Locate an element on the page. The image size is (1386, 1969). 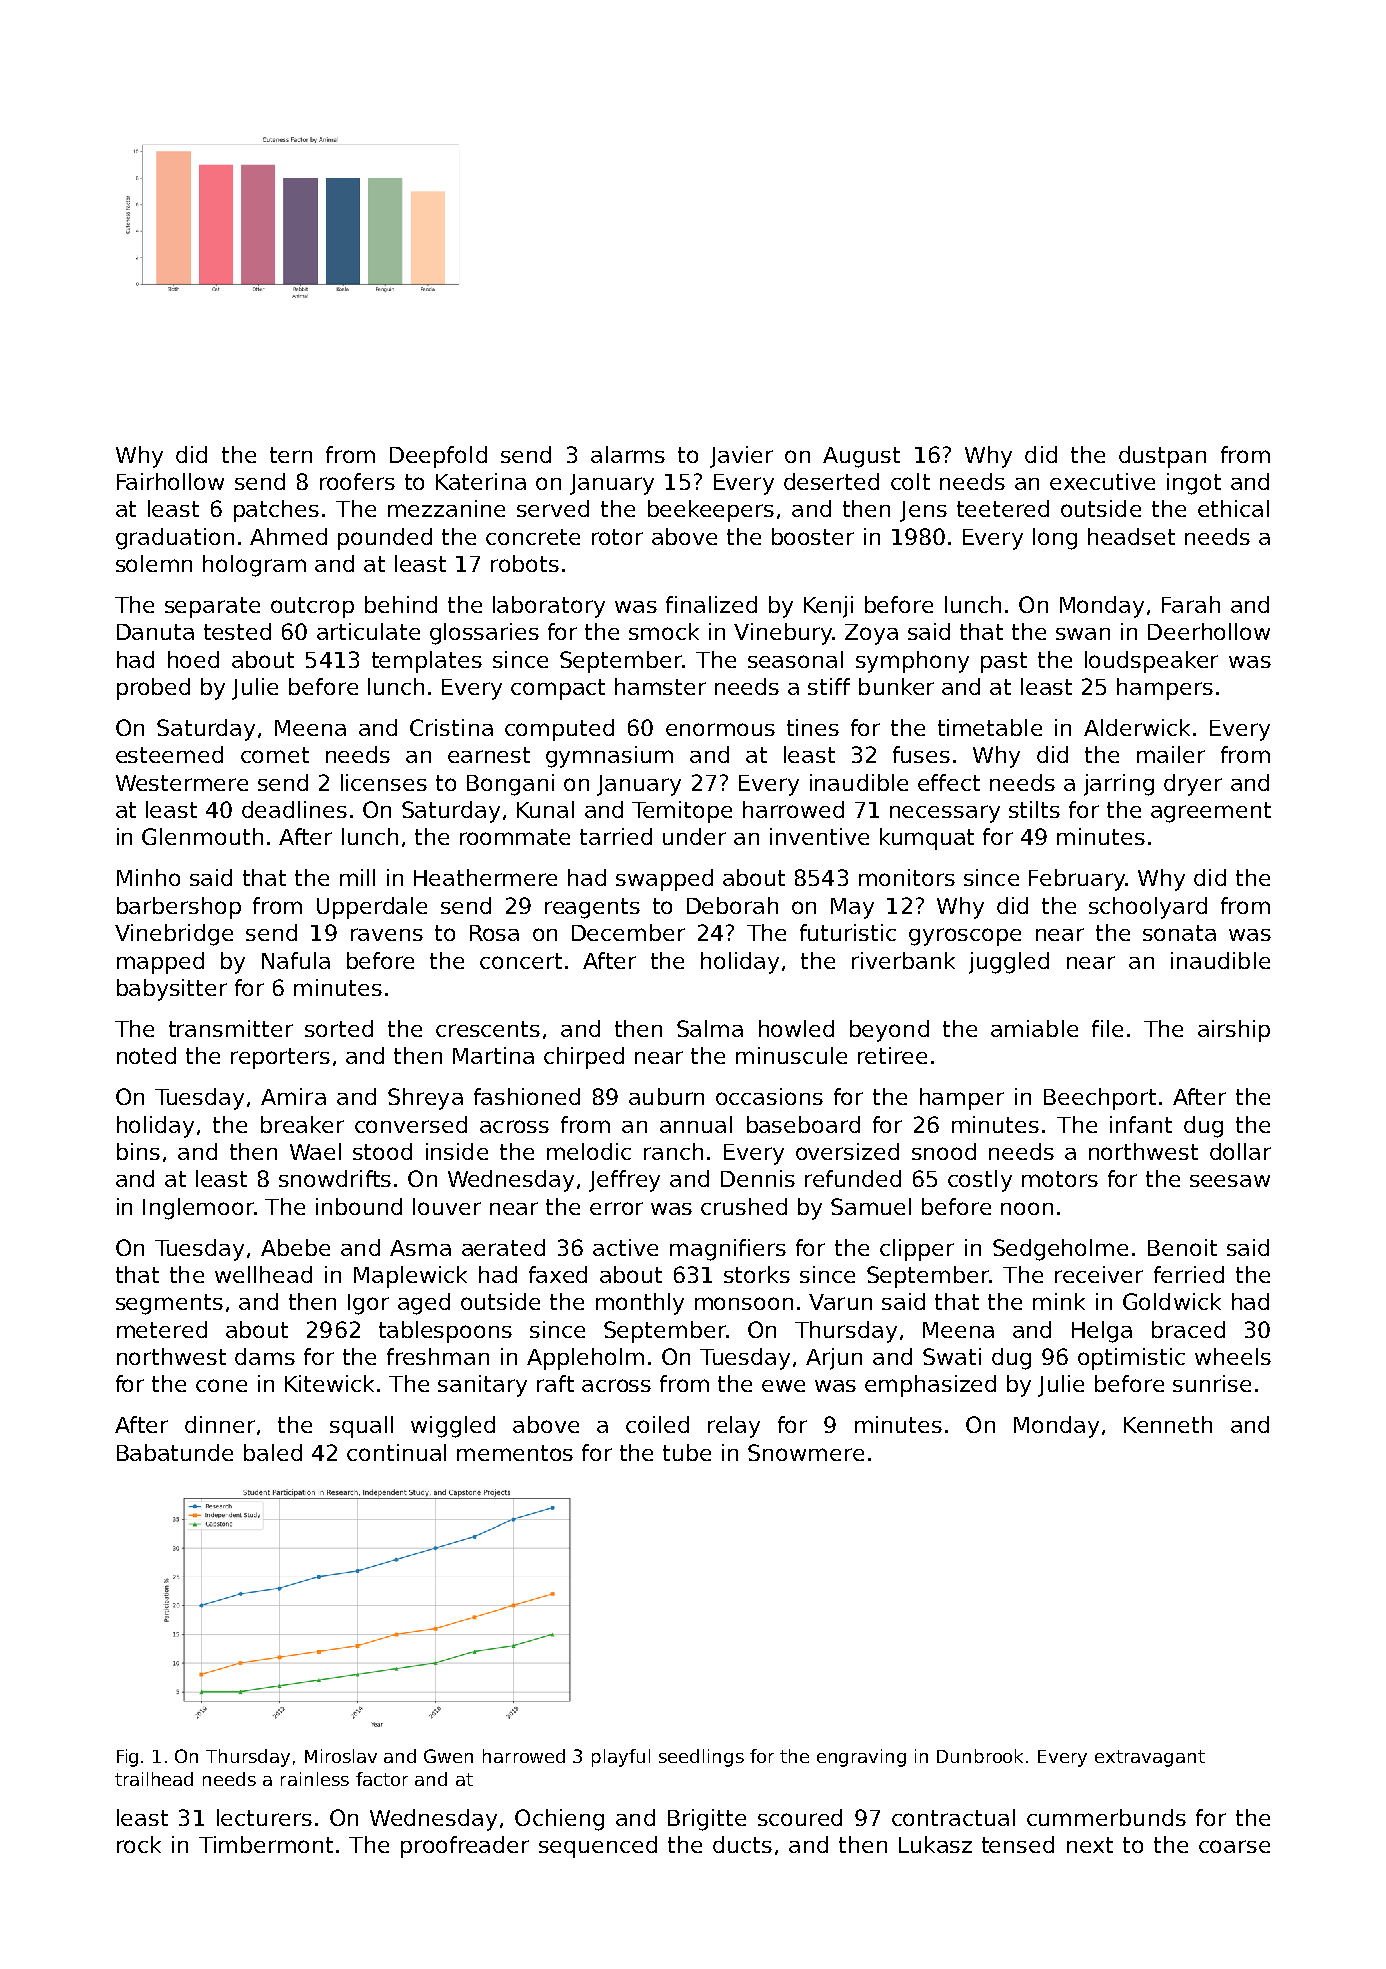
rotor is located at coordinates (617, 537).
